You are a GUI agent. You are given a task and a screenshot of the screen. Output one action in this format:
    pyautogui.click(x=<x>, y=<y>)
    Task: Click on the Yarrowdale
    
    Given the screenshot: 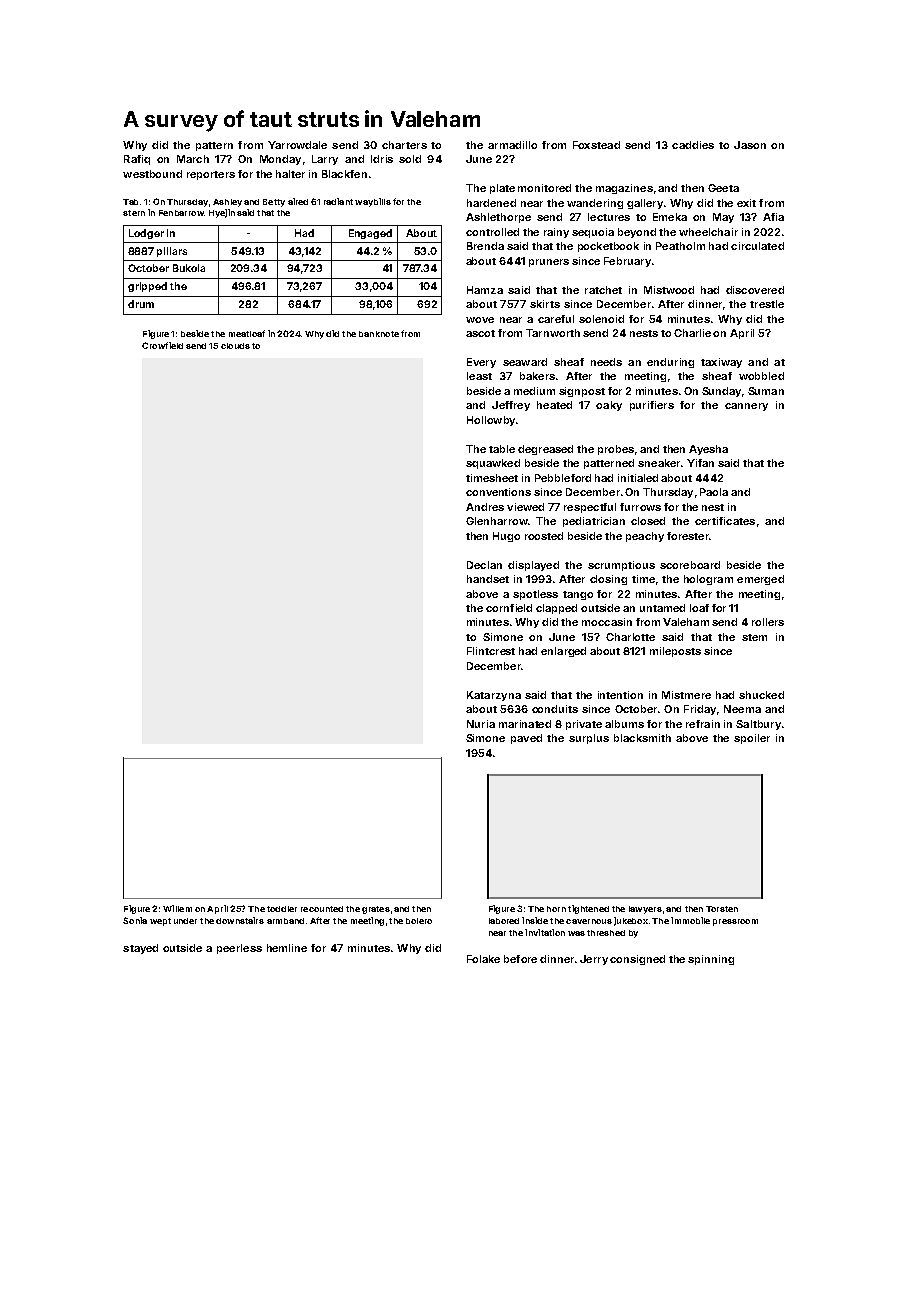 What is the action you would take?
    pyautogui.click(x=297, y=145)
